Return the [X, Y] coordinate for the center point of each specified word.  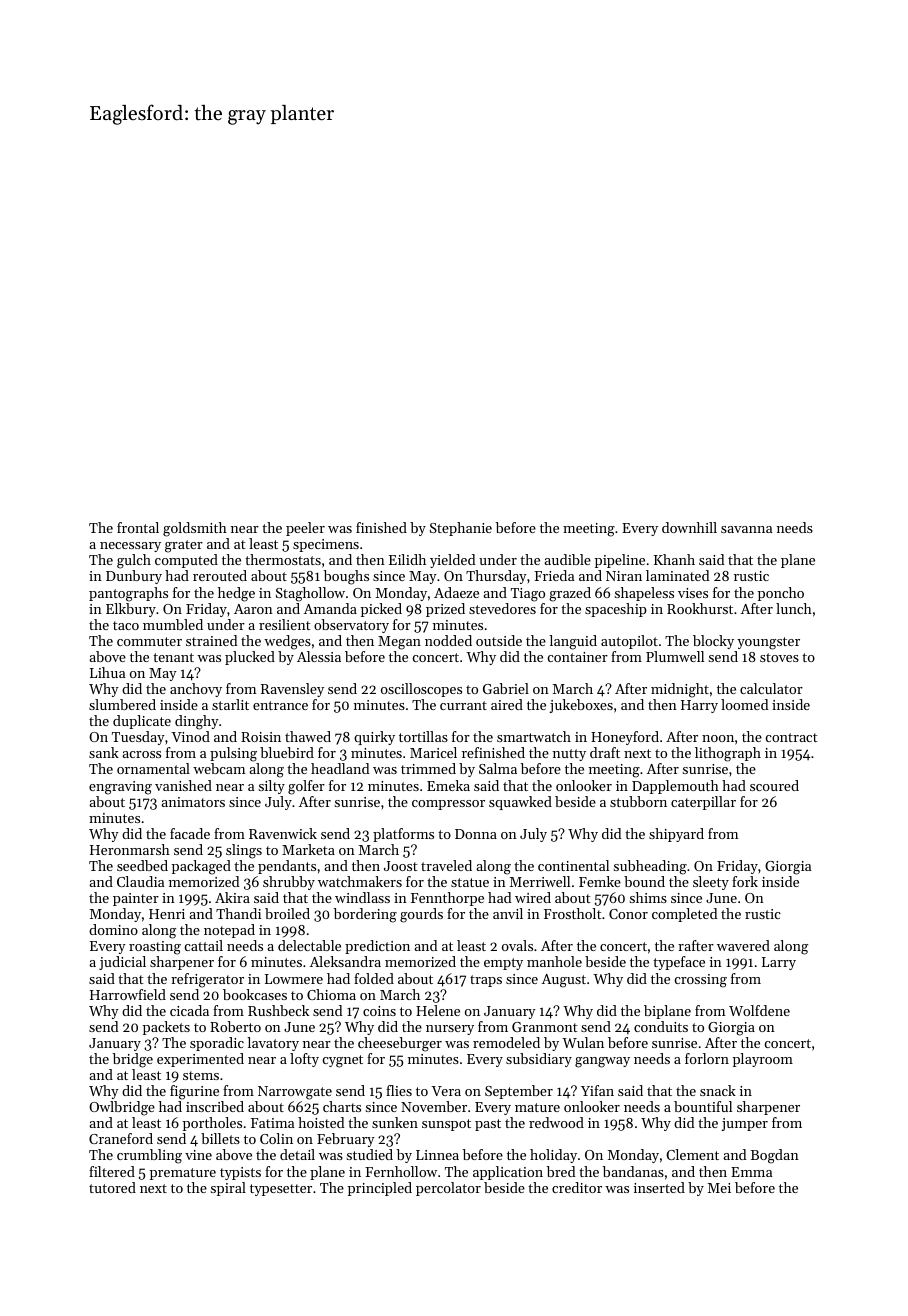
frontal [138, 527]
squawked [520, 803]
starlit [230, 704]
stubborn [638, 801]
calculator [771, 688]
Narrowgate [295, 1093]
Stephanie [461, 529]
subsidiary [539, 1060]
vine [198, 1155]
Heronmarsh [130, 849]
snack [718, 1090]
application [508, 1173]
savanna [746, 529]
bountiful [703, 1106]
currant [463, 705]
